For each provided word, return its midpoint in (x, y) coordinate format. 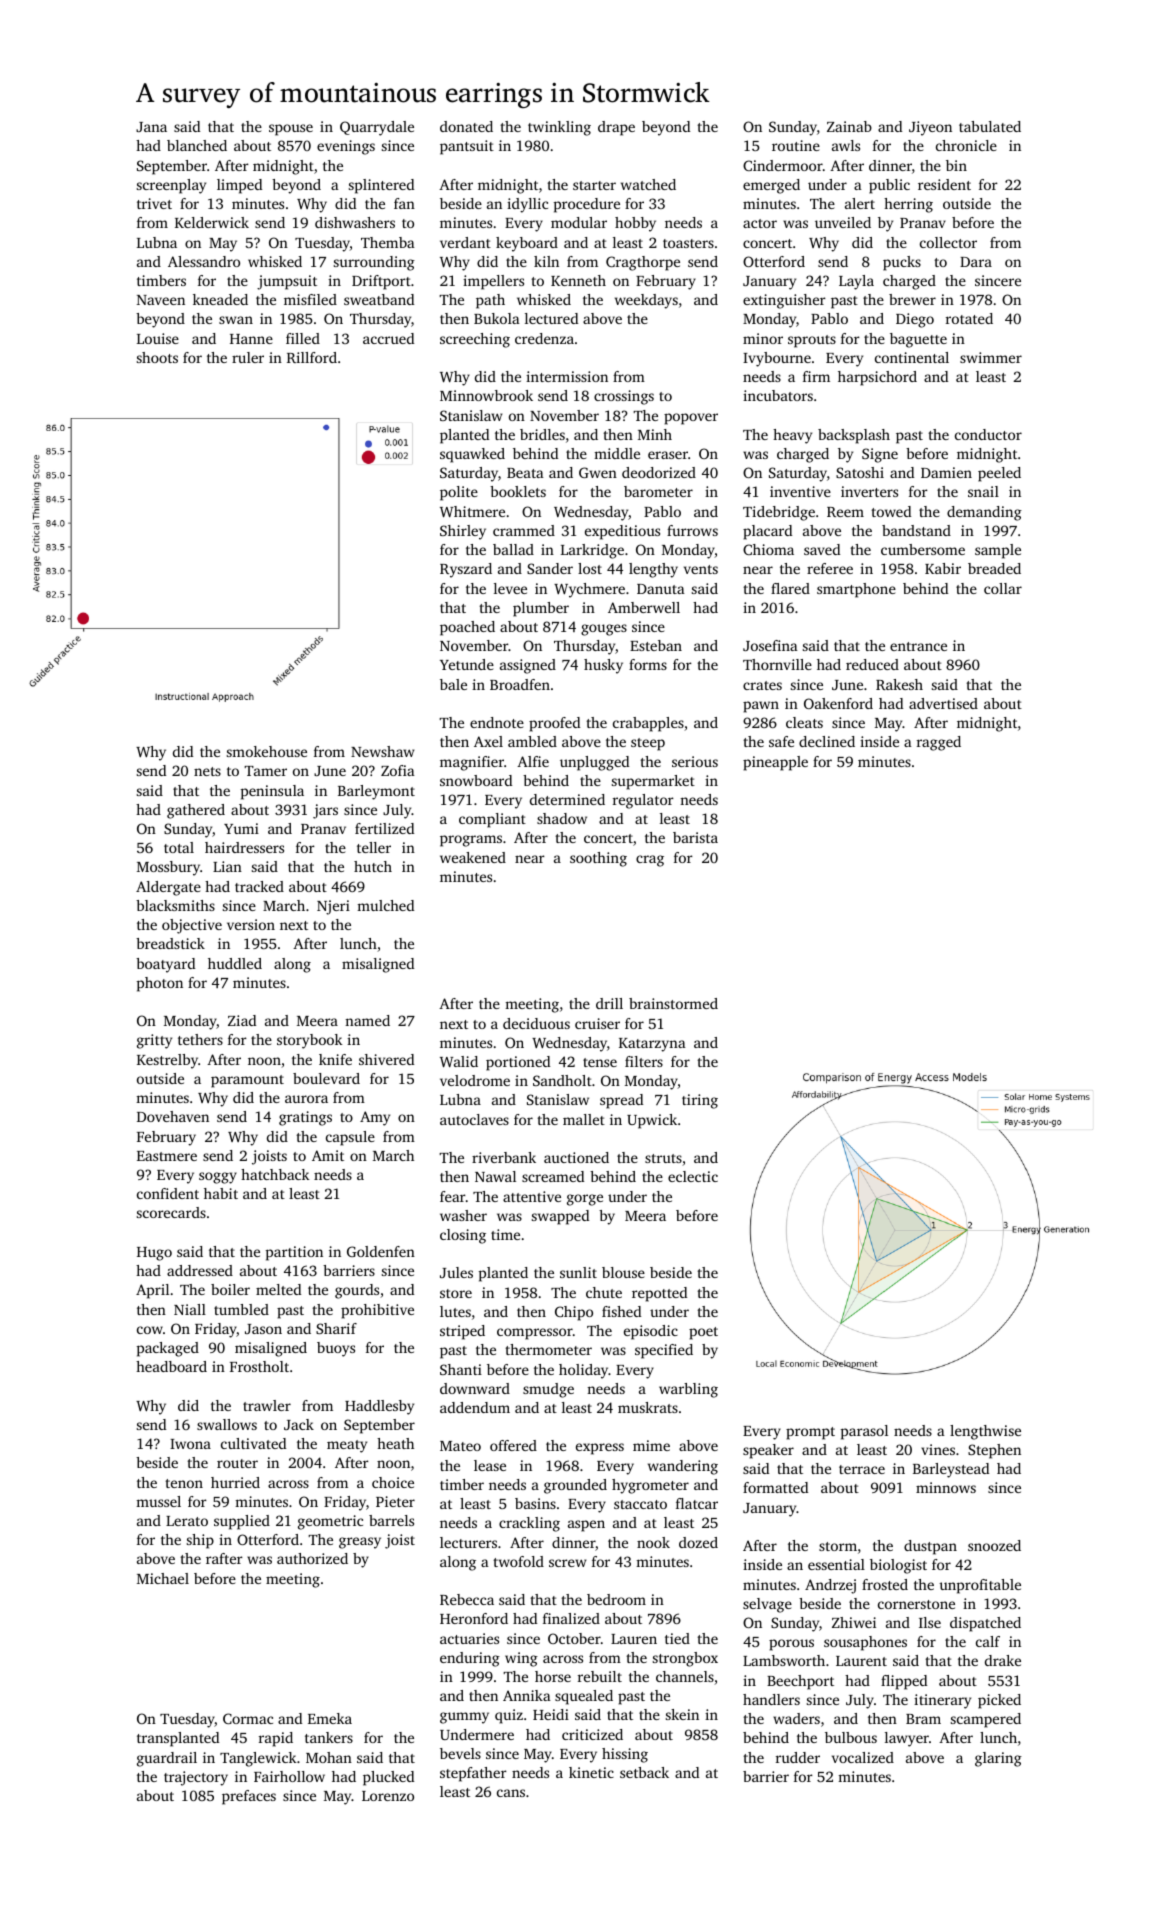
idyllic (527, 205)
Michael (163, 1578)
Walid (459, 1061)
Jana (151, 127)
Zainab (849, 126)
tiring (700, 1101)
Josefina (770, 645)
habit (221, 1193)
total (179, 847)
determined (567, 799)
